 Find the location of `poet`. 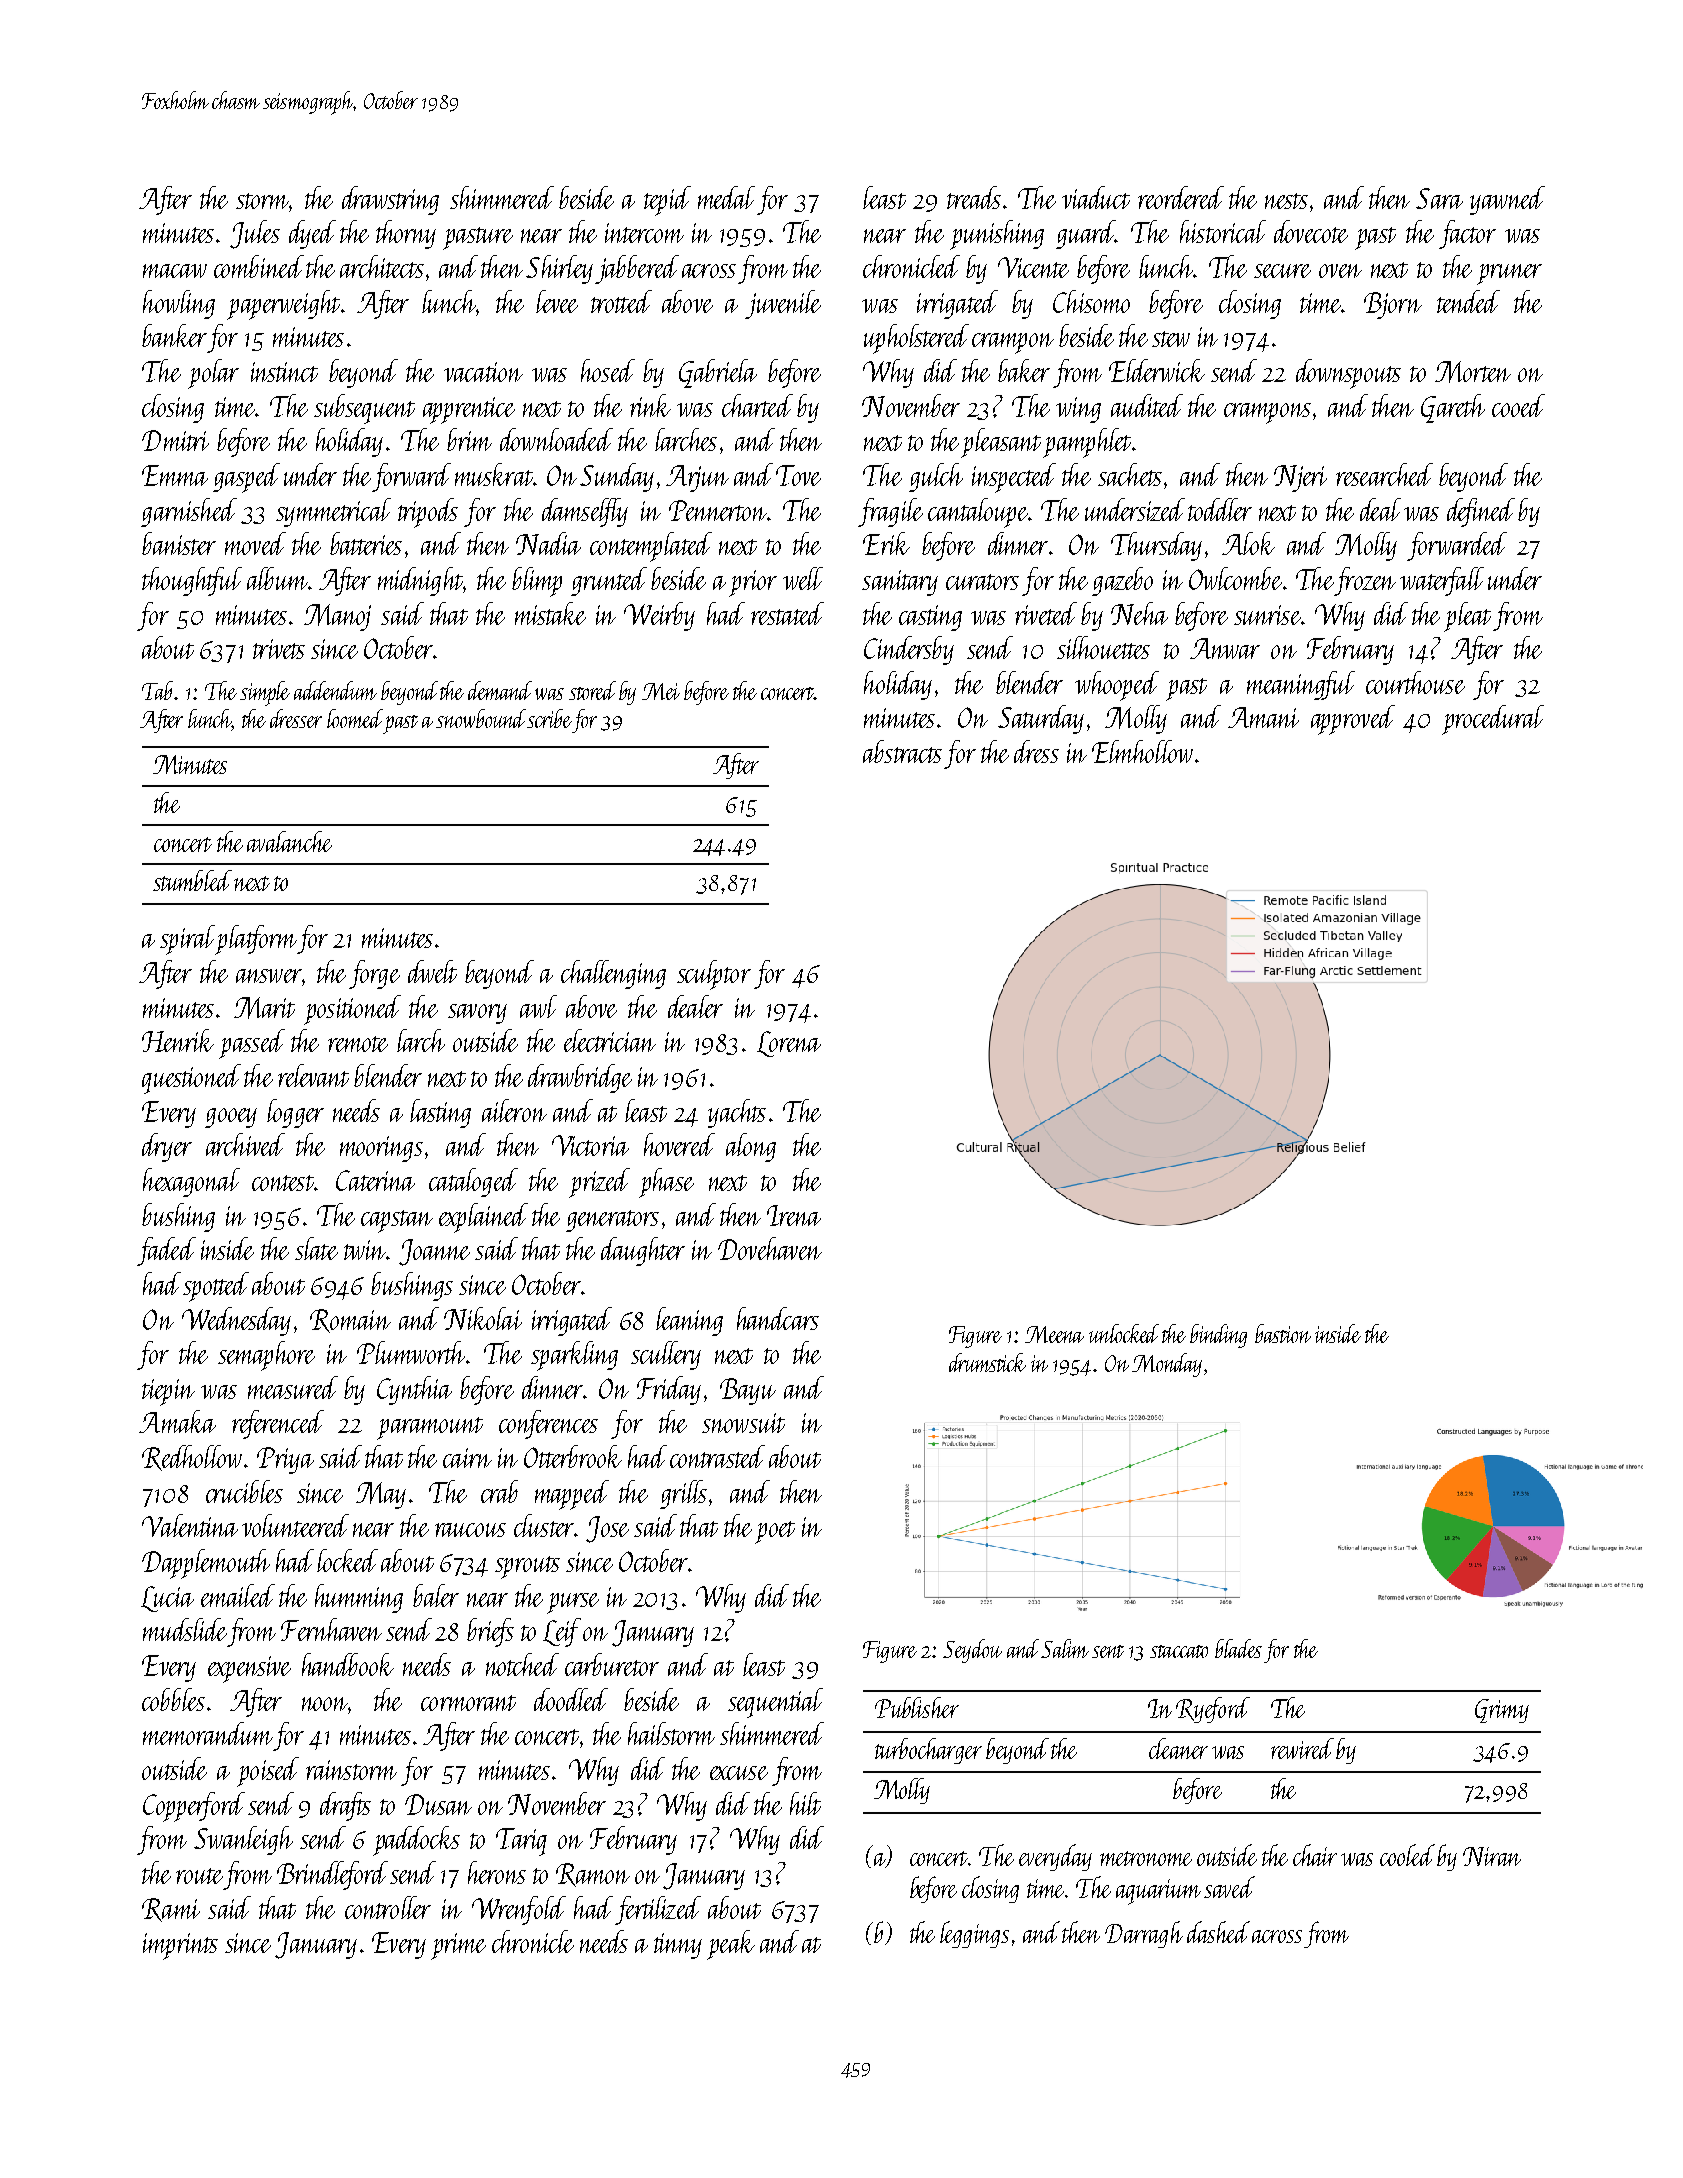

poet is located at coordinates (775, 1532).
